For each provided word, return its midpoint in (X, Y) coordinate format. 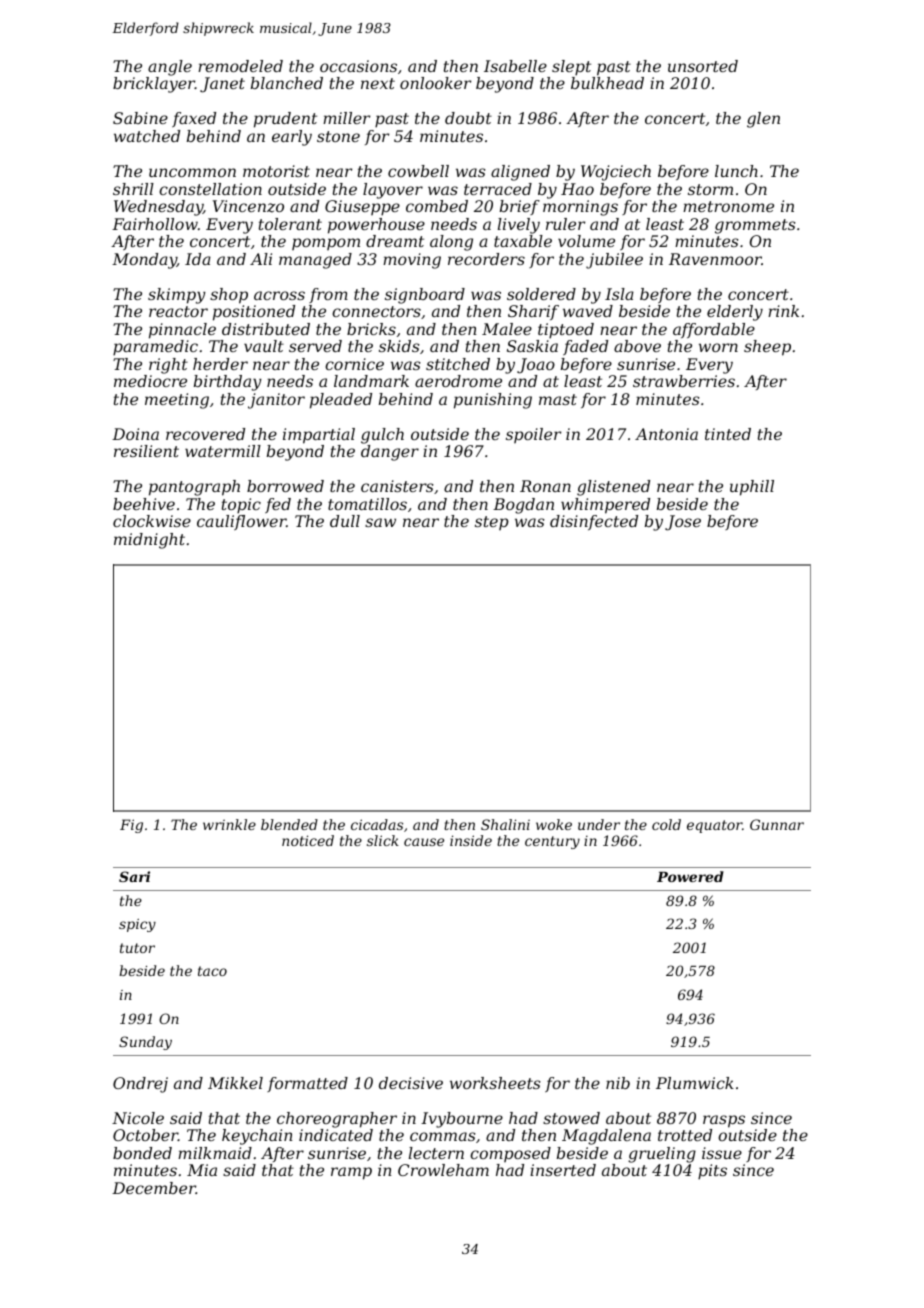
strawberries (684, 381)
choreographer (337, 1120)
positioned (254, 313)
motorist (276, 171)
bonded (142, 1153)
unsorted (703, 66)
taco (212, 971)
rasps (724, 1121)
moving (412, 261)
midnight (149, 541)
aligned (520, 173)
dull (345, 521)
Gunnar (777, 824)
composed (510, 1154)
